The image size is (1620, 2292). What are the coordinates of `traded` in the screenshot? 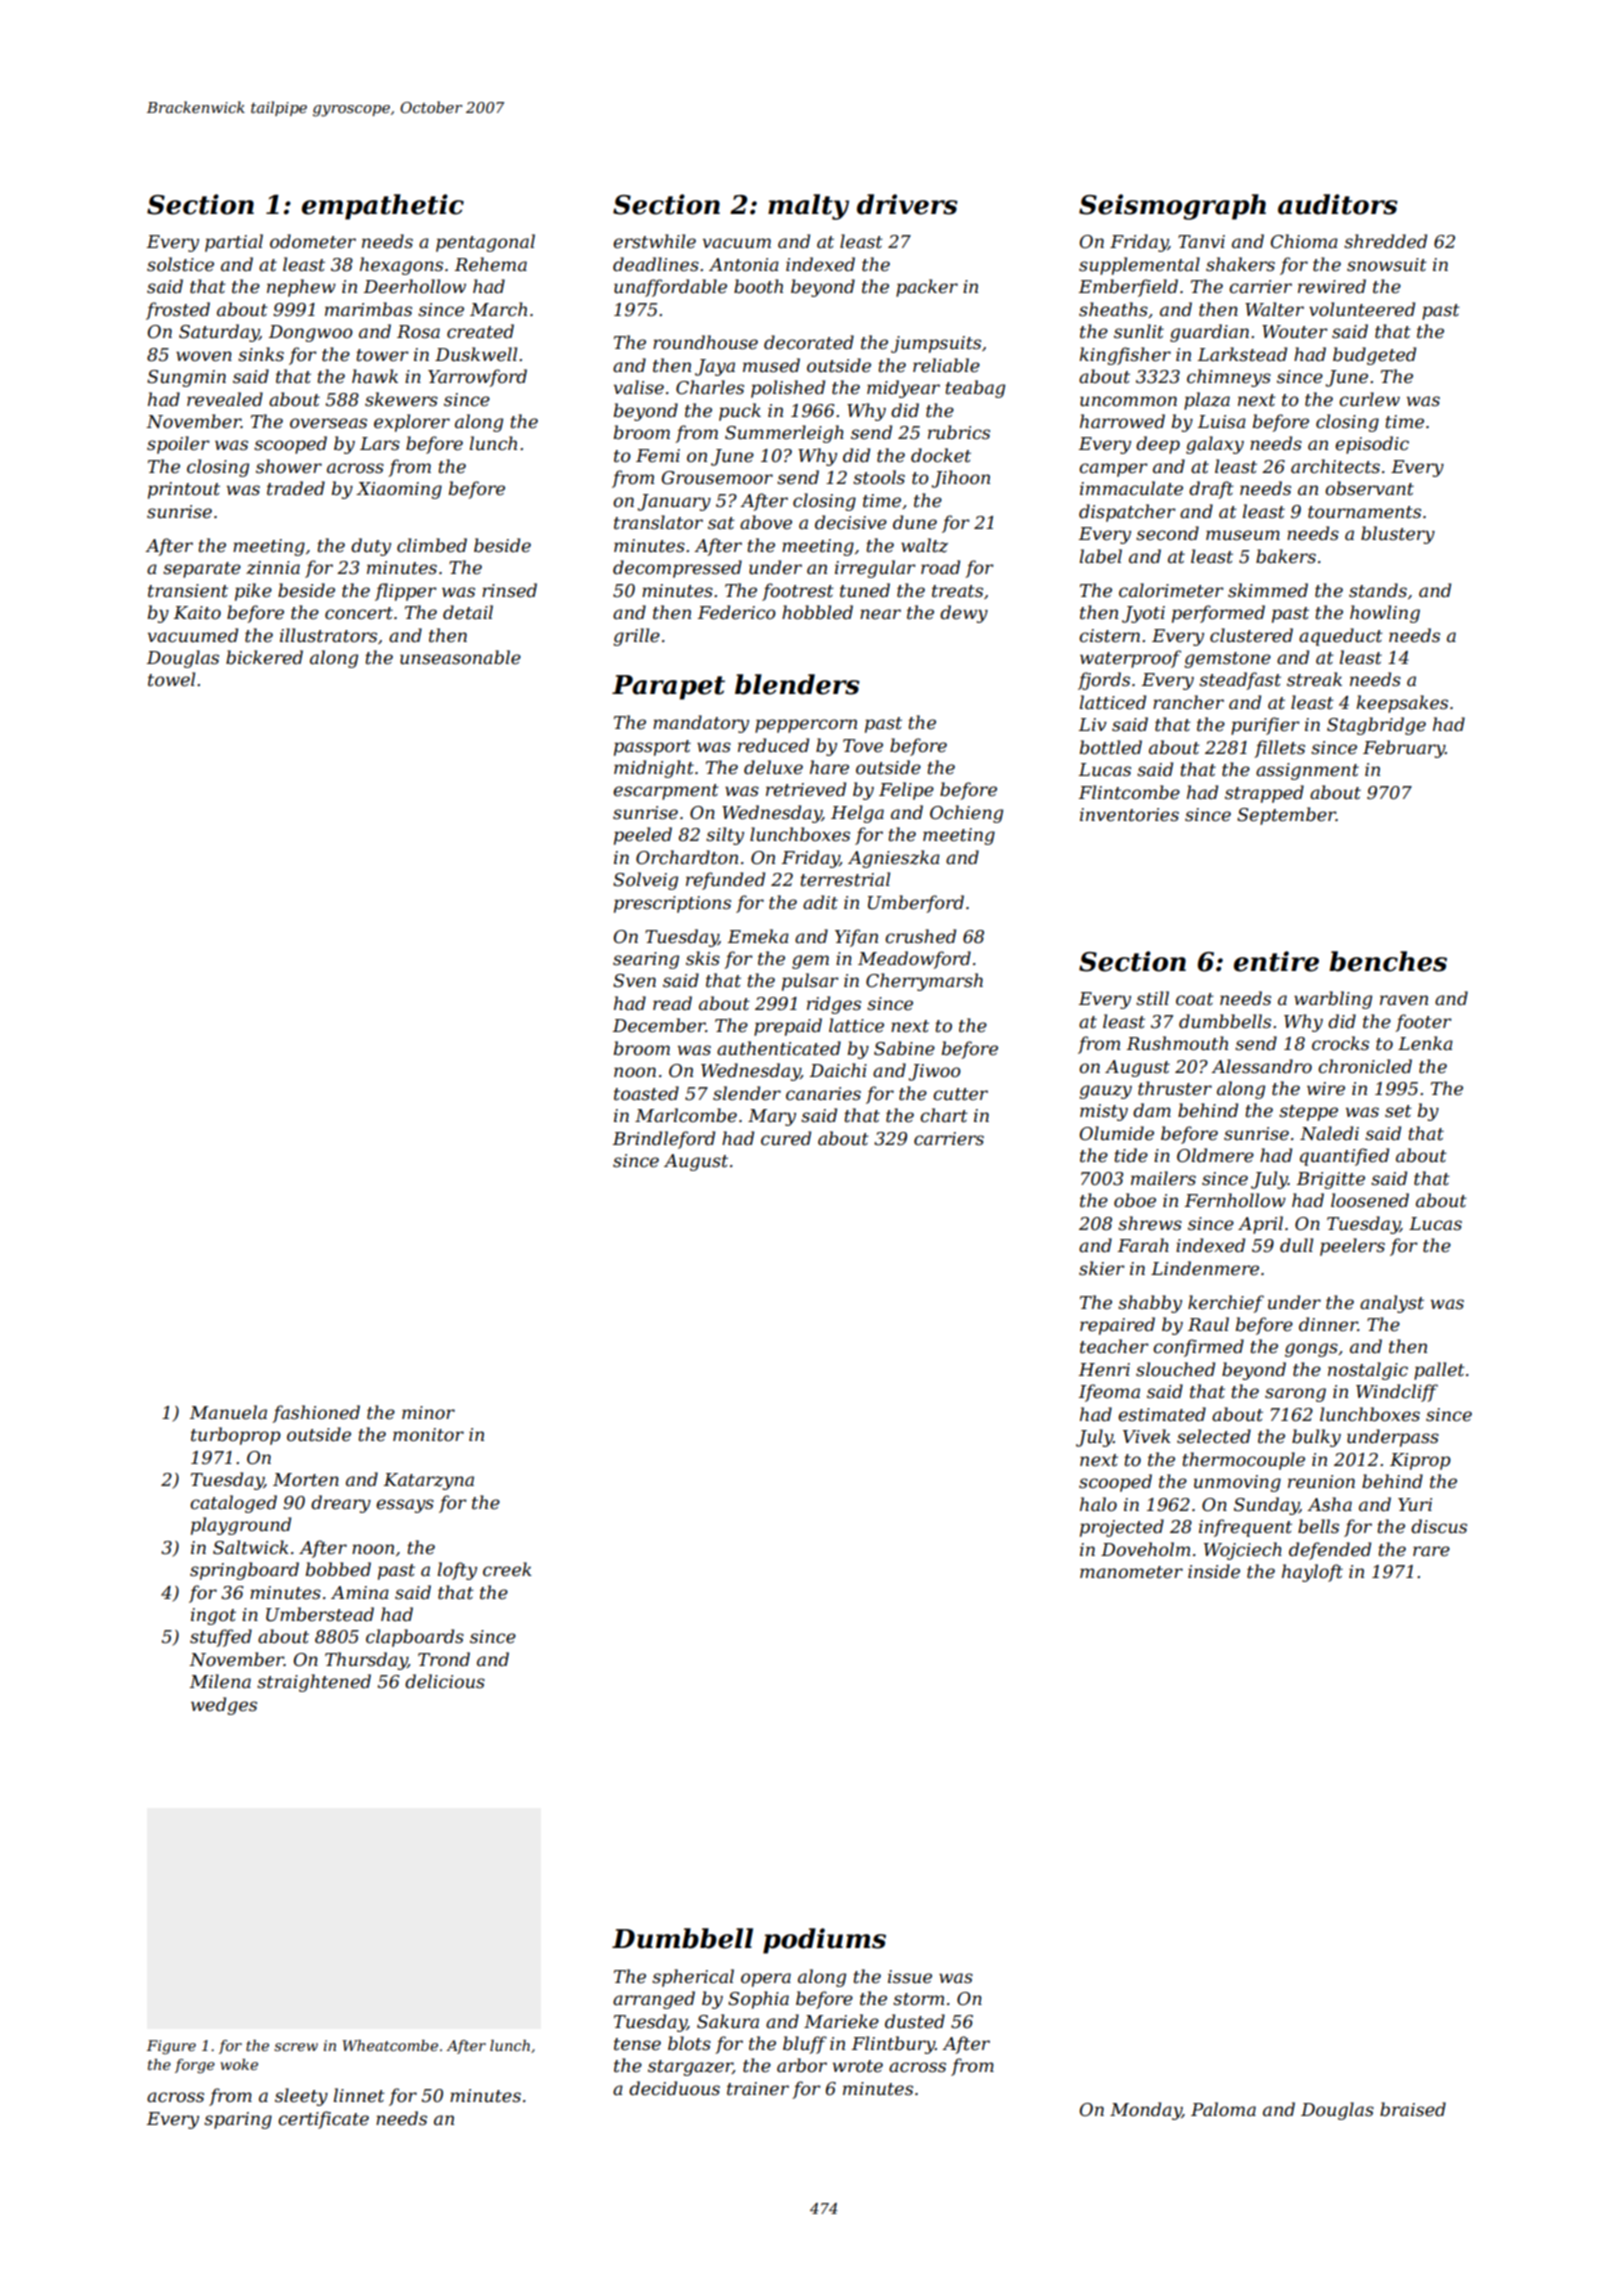 It's located at (296, 488).
